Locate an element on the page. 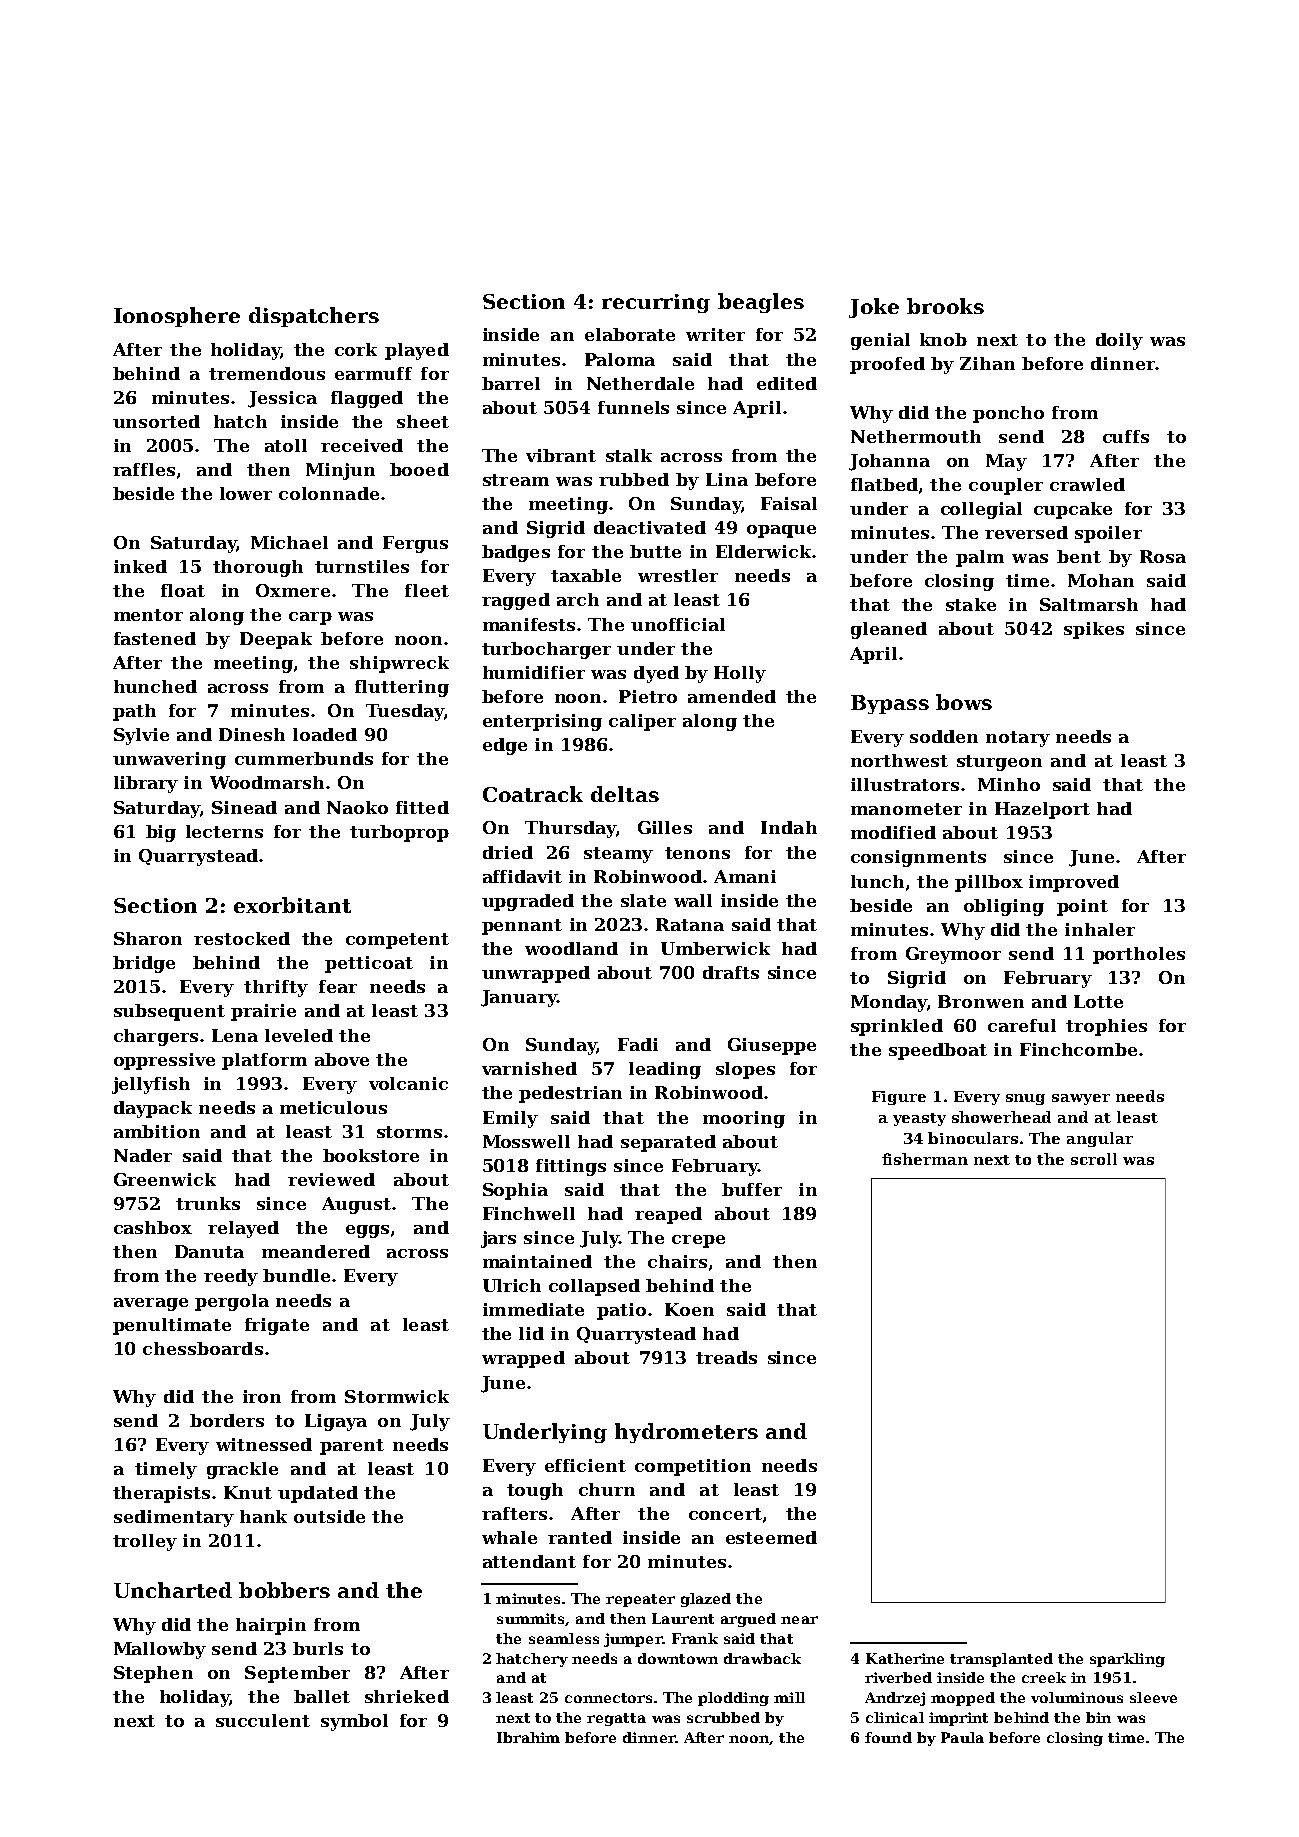 The width and height of the image is (1299, 1837). Uncharted is located at coordinates (173, 1590).
